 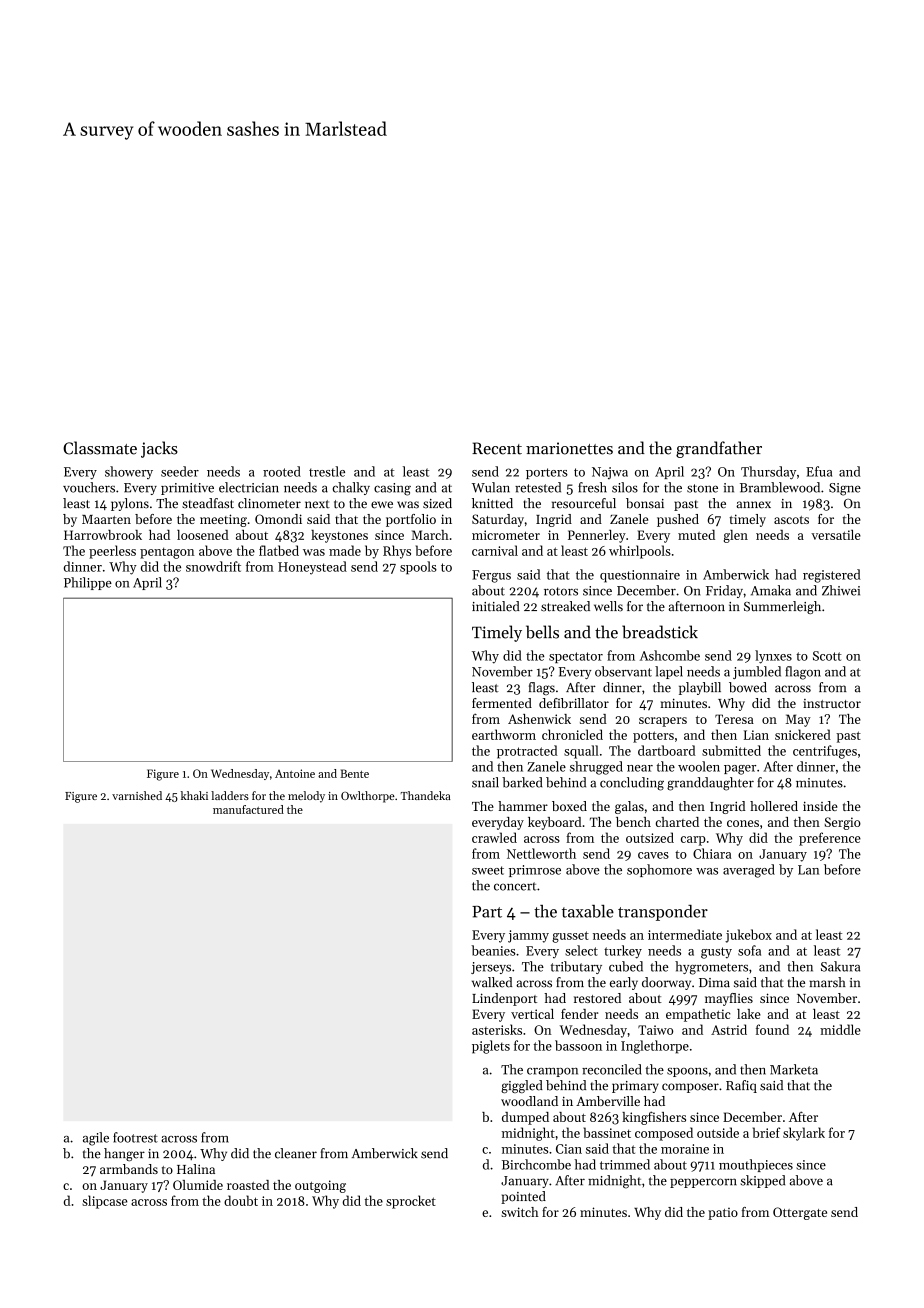 What do you see at coordinates (137, 795) in the page?
I see `varnished` at bounding box center [137, 795].
